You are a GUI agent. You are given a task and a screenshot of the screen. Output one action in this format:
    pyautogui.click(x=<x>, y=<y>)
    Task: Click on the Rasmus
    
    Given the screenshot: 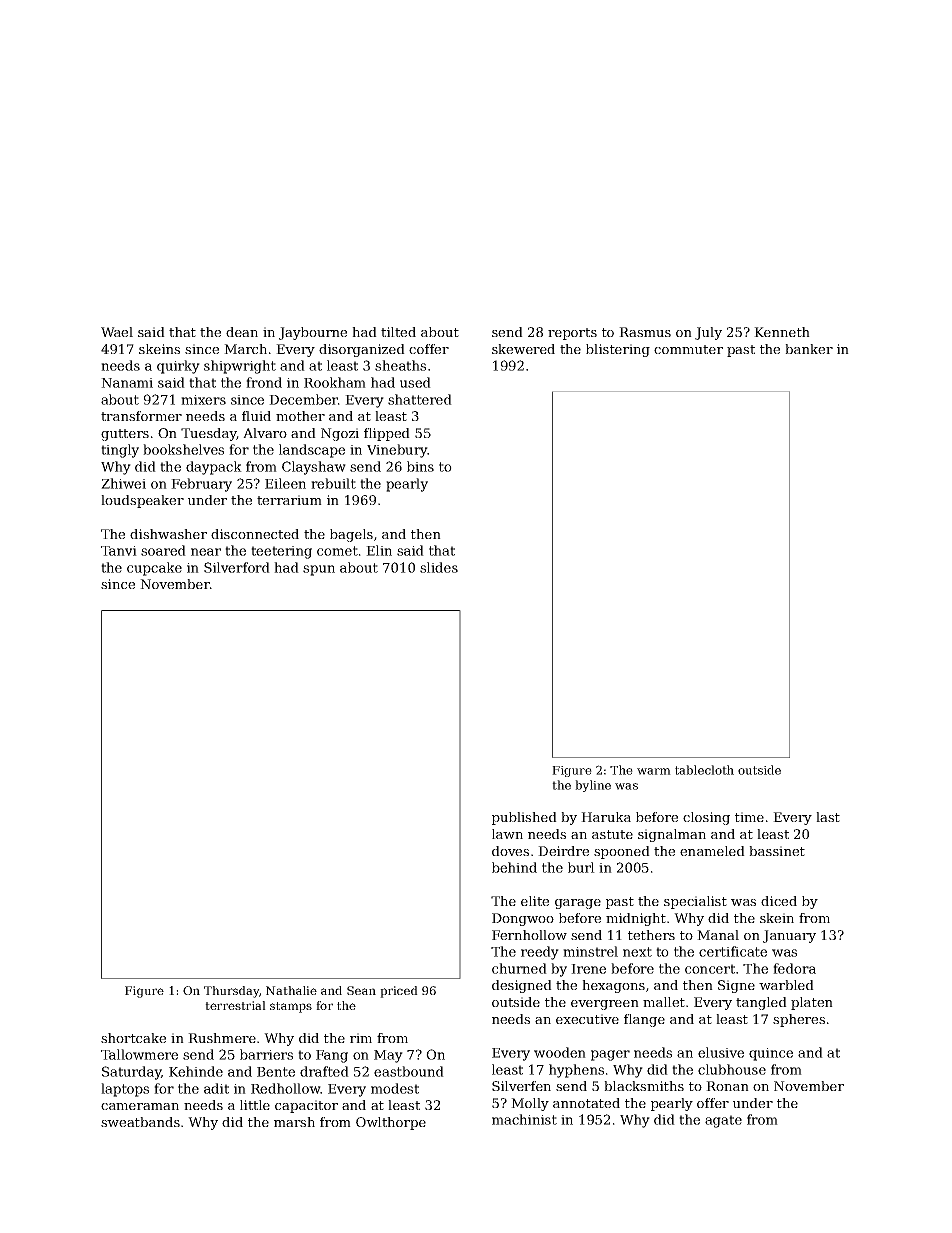 What is the action you would take?
    pyautogui.click(x=645, y=332)
